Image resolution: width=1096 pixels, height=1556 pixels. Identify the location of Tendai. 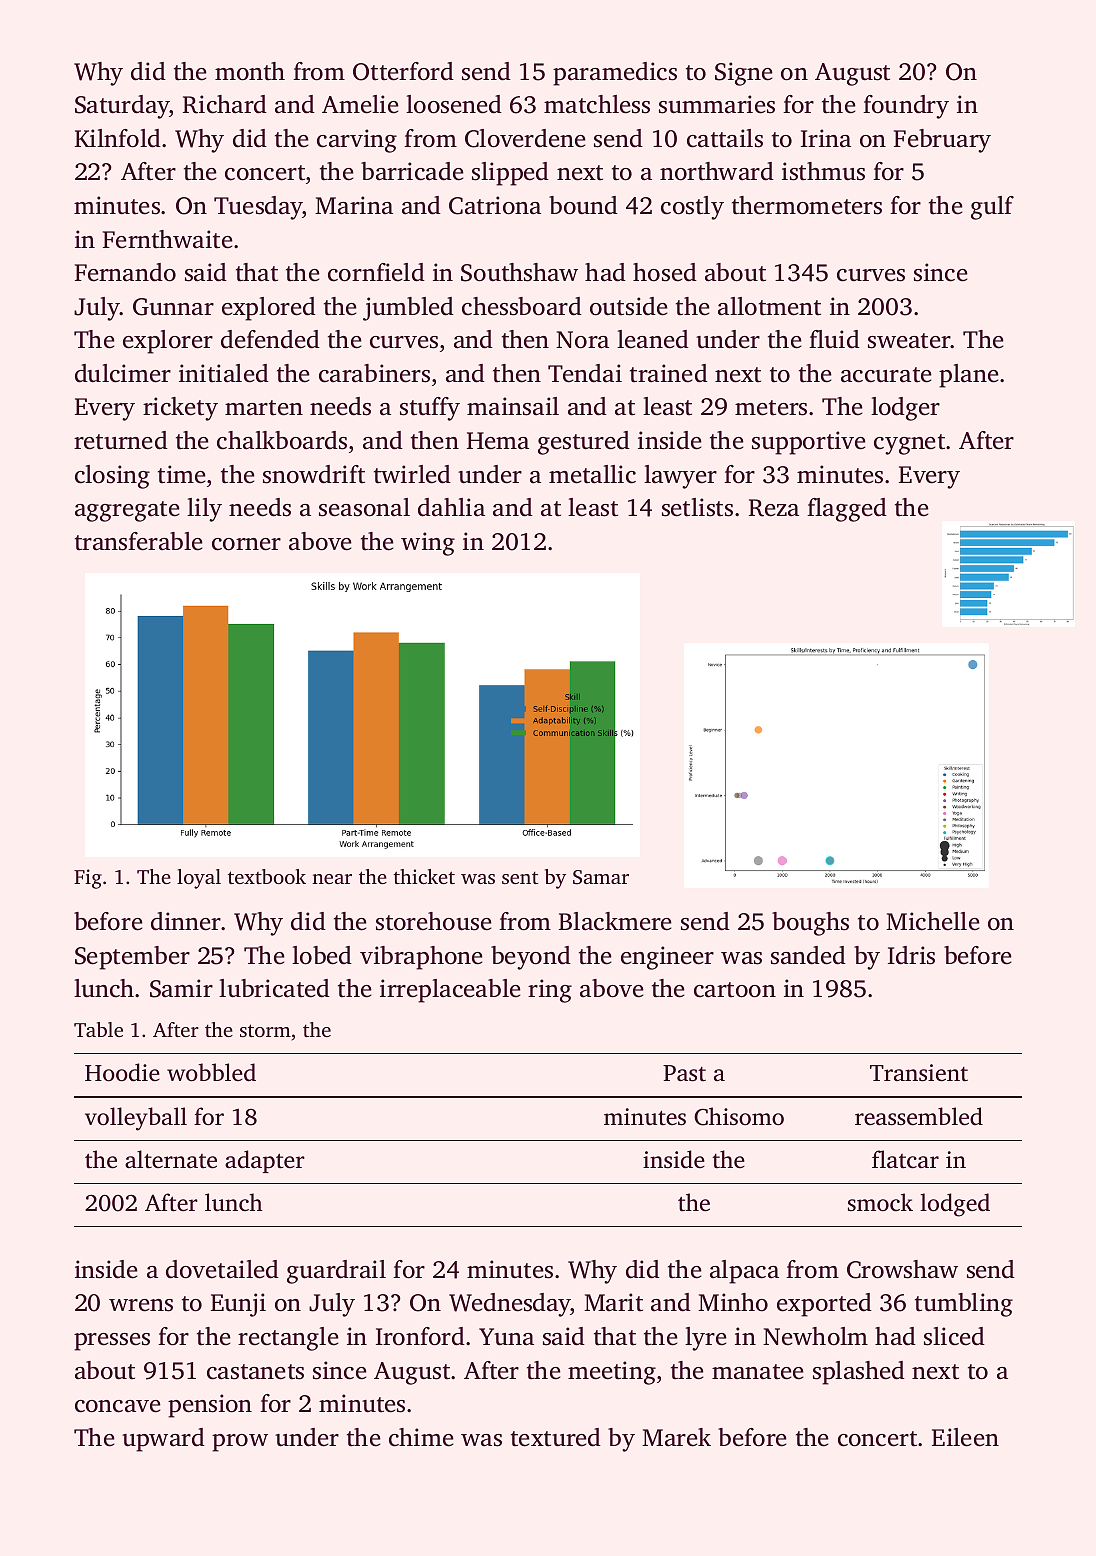
(585, 373).
